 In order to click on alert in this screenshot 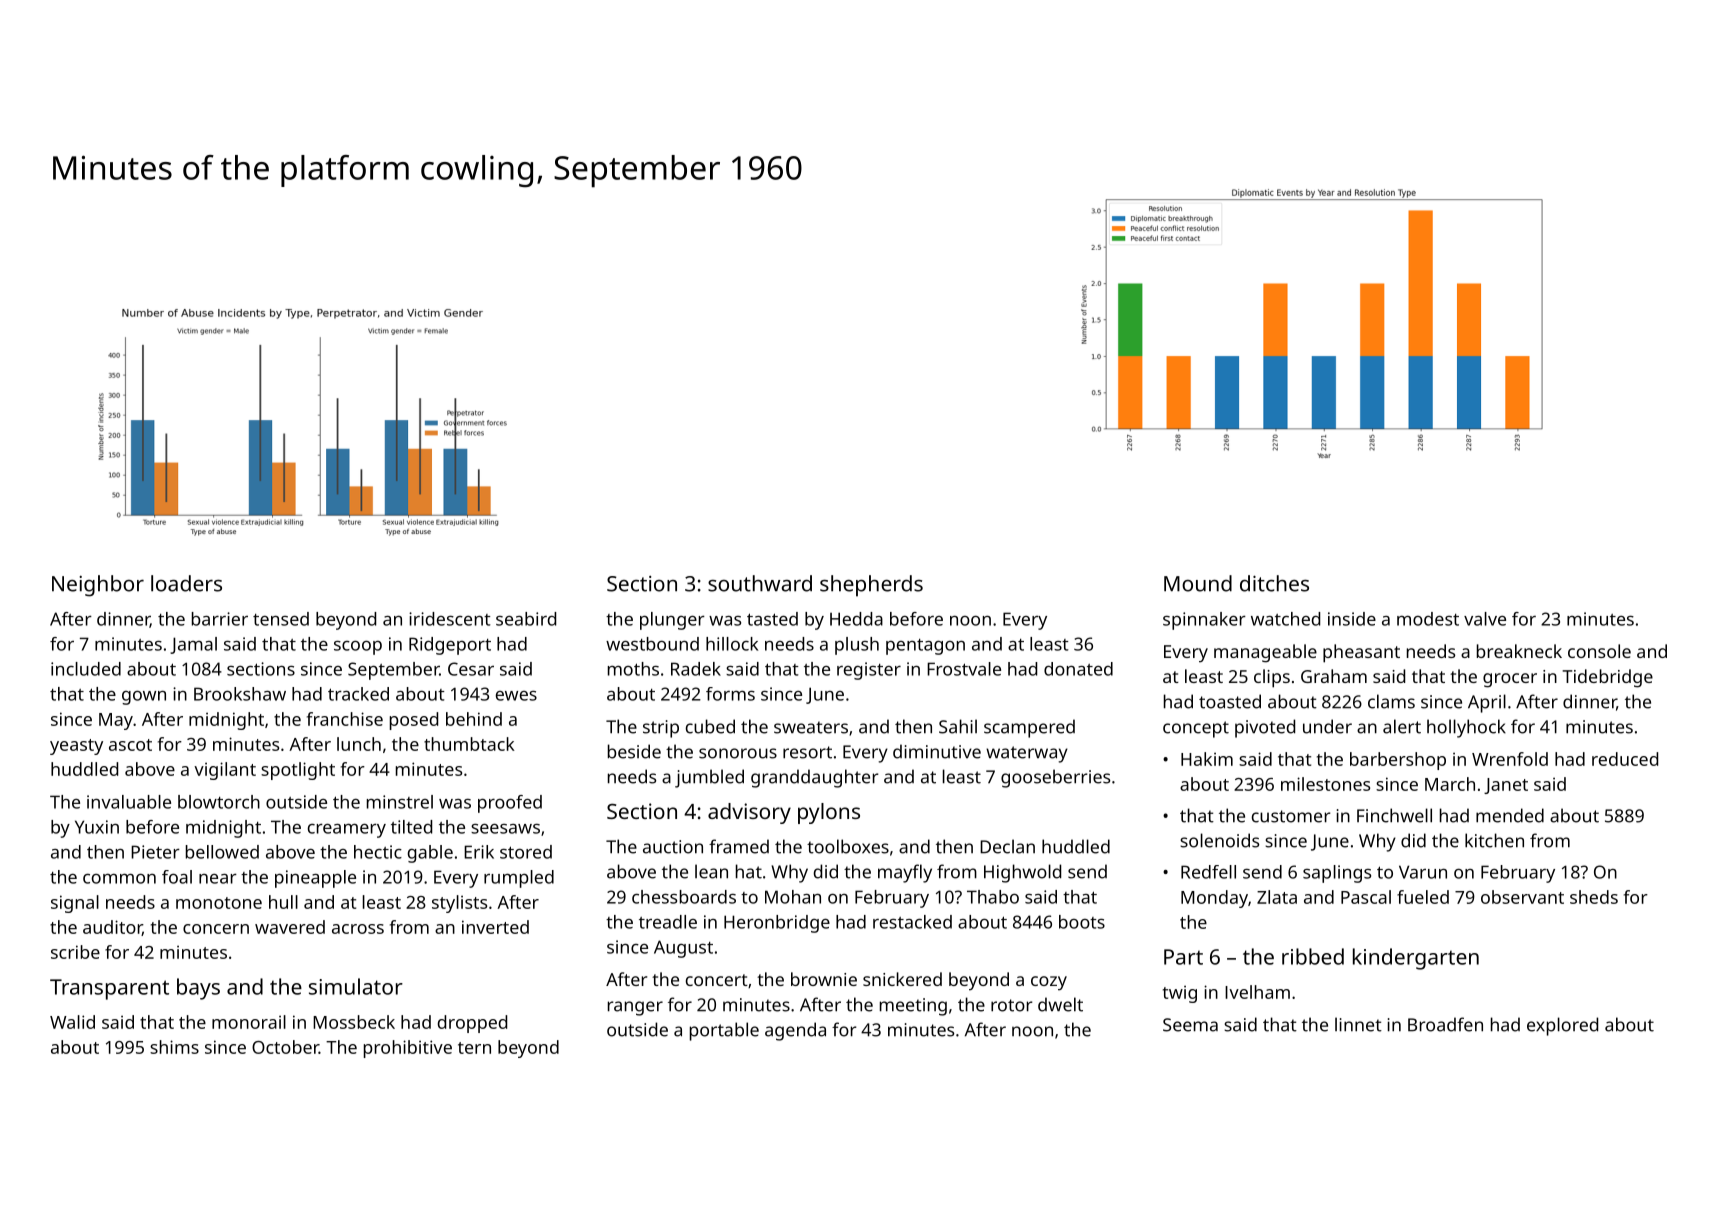, I will do `click(1402, 726)`.
